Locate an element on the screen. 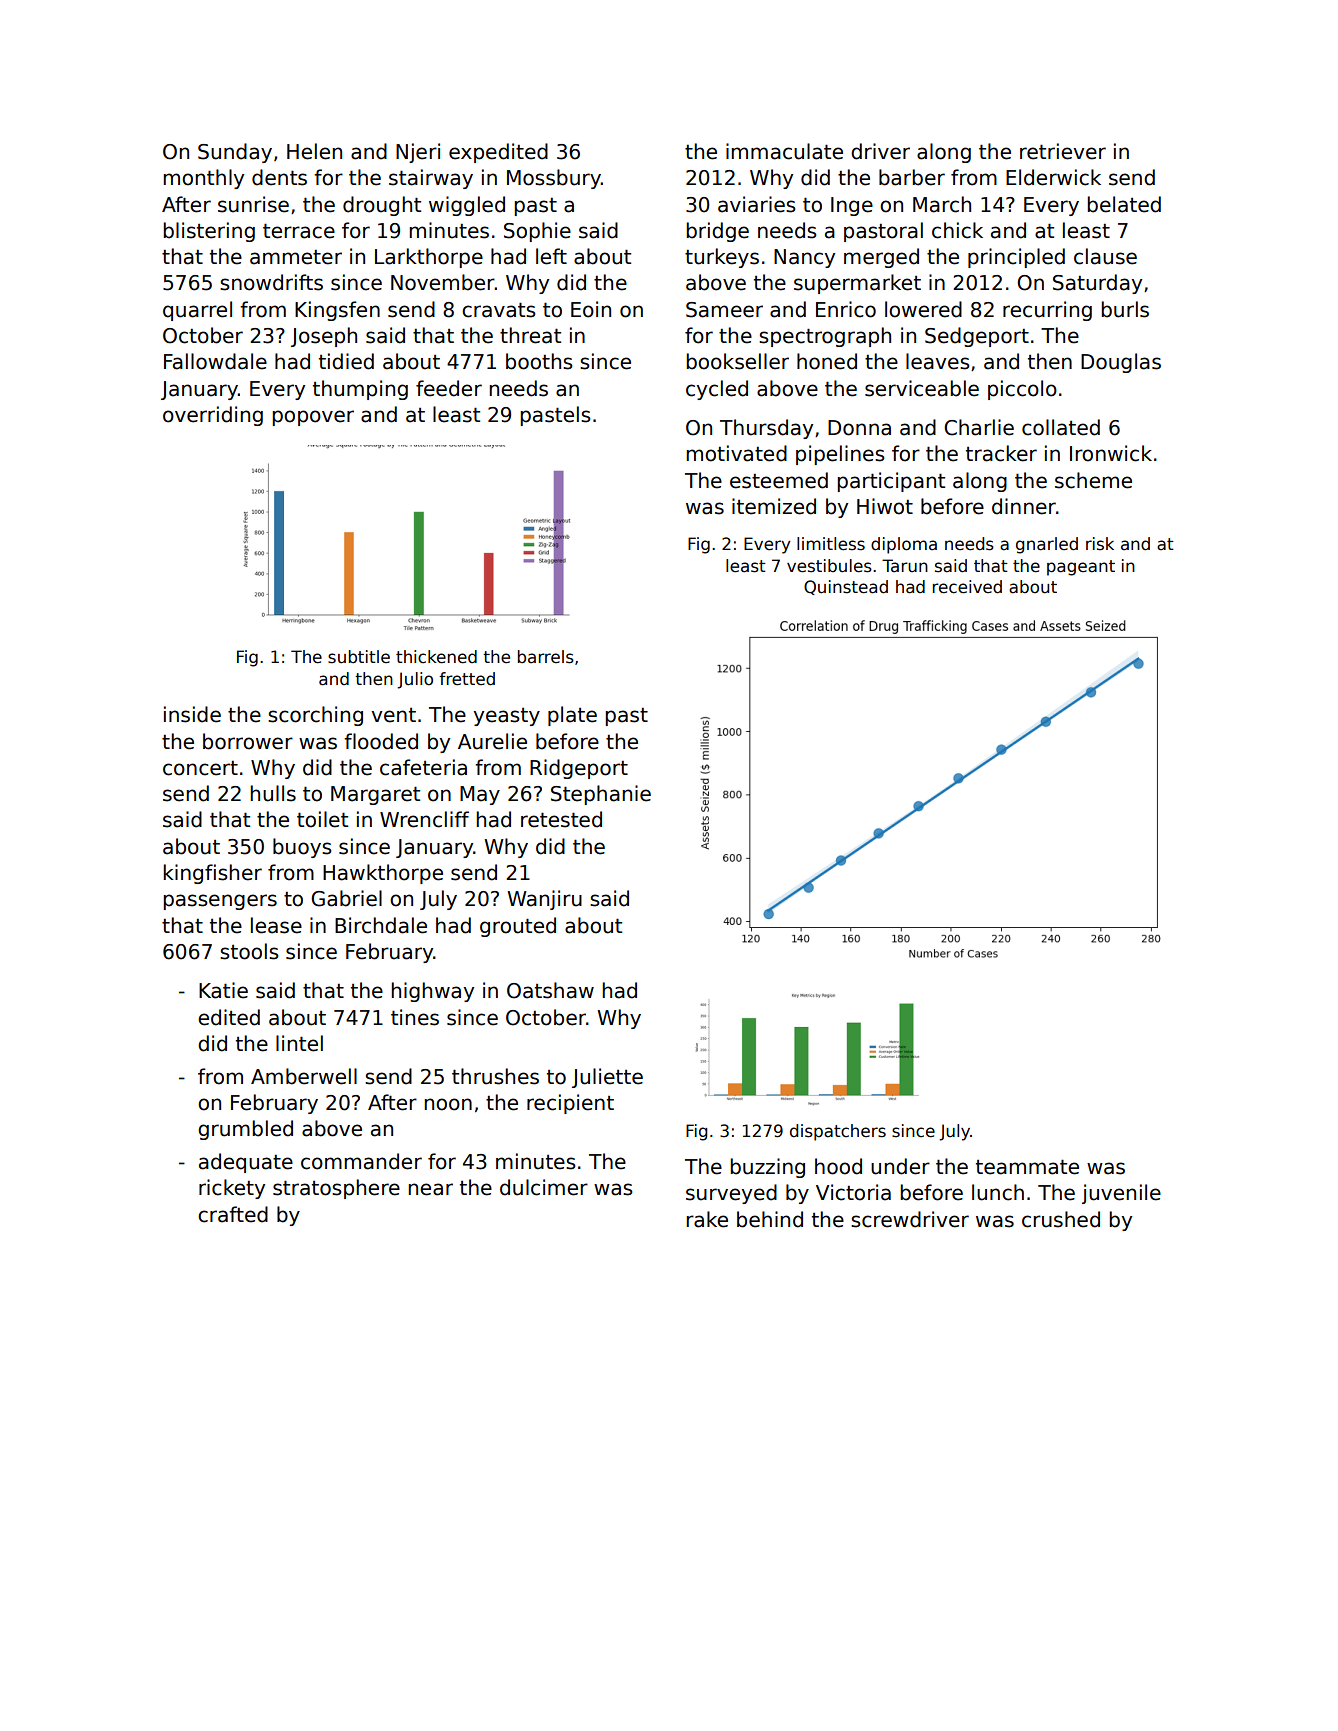  Julio is located at coordinates (415, 680).
